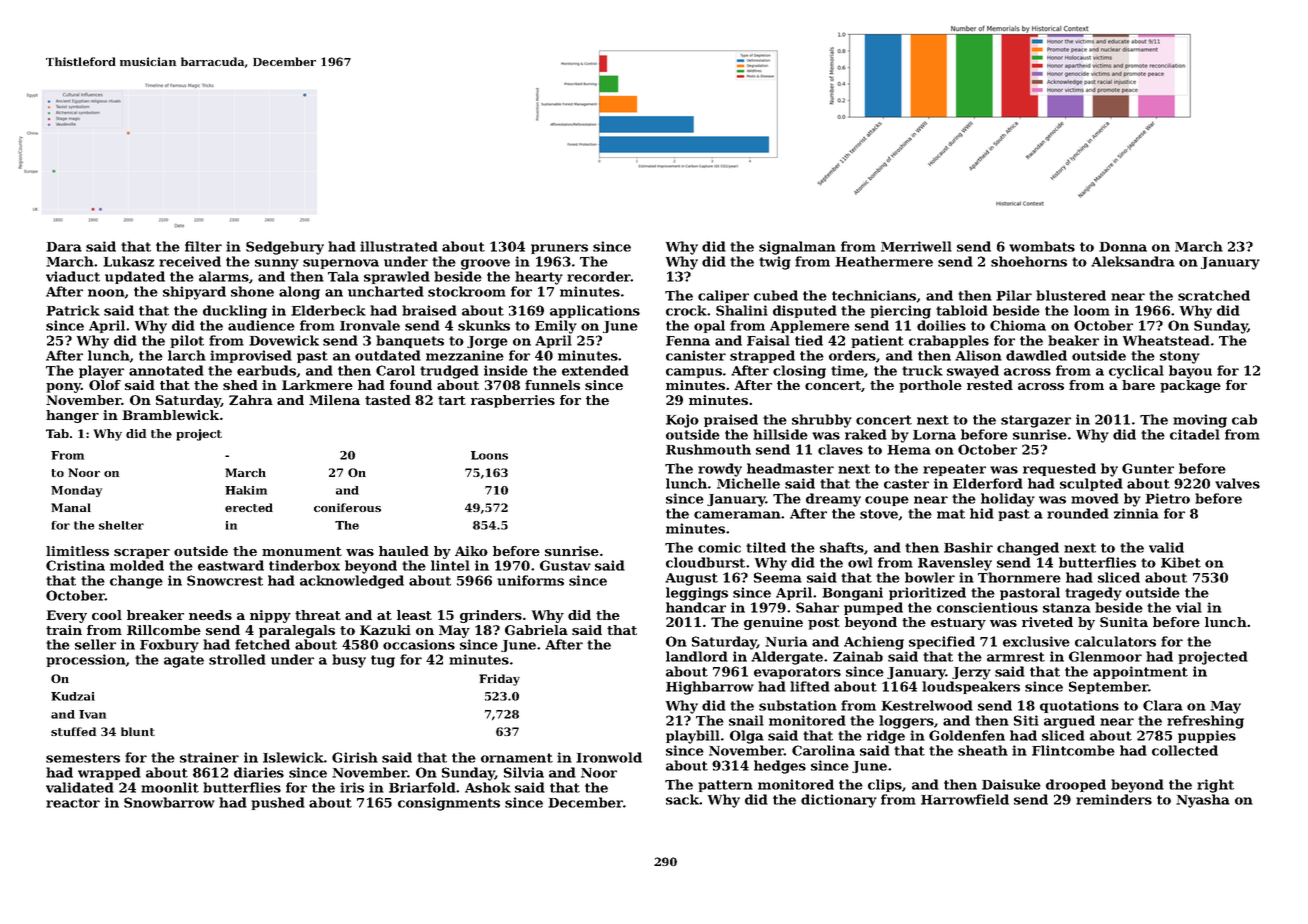  I want to click on diaries, so click(259, 772).
